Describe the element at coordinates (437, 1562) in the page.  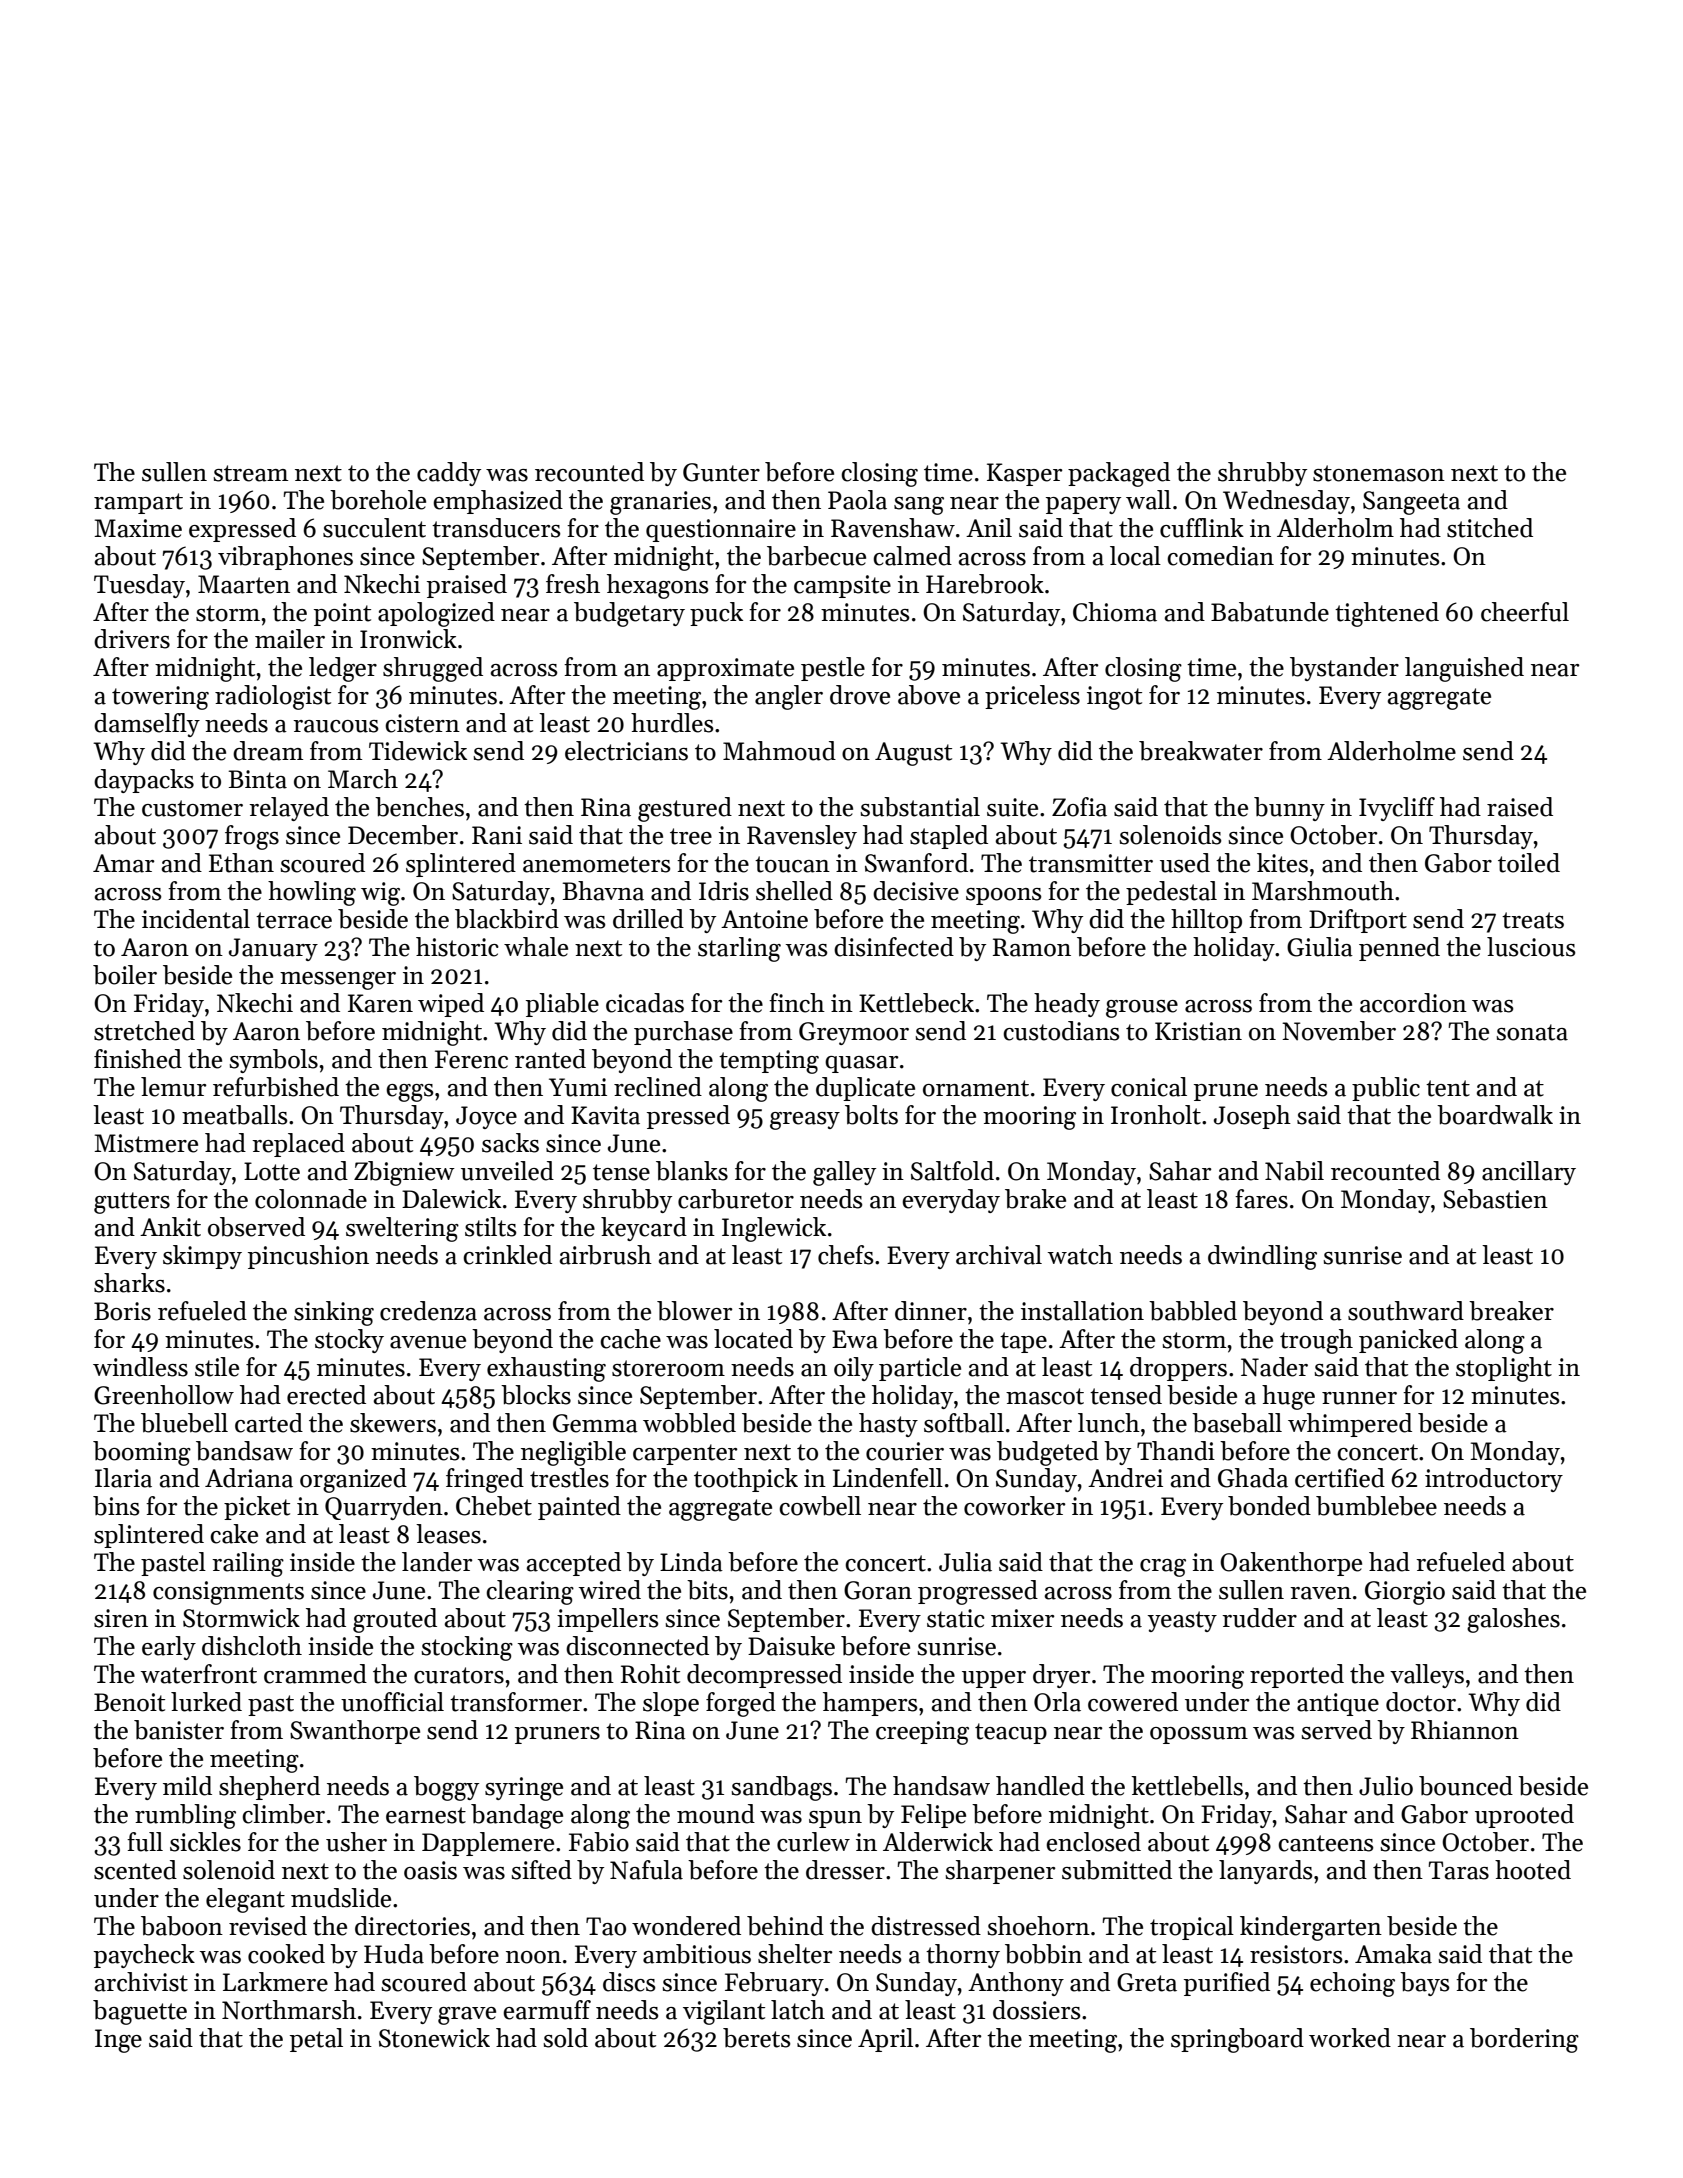
I see `lander` at that location.
